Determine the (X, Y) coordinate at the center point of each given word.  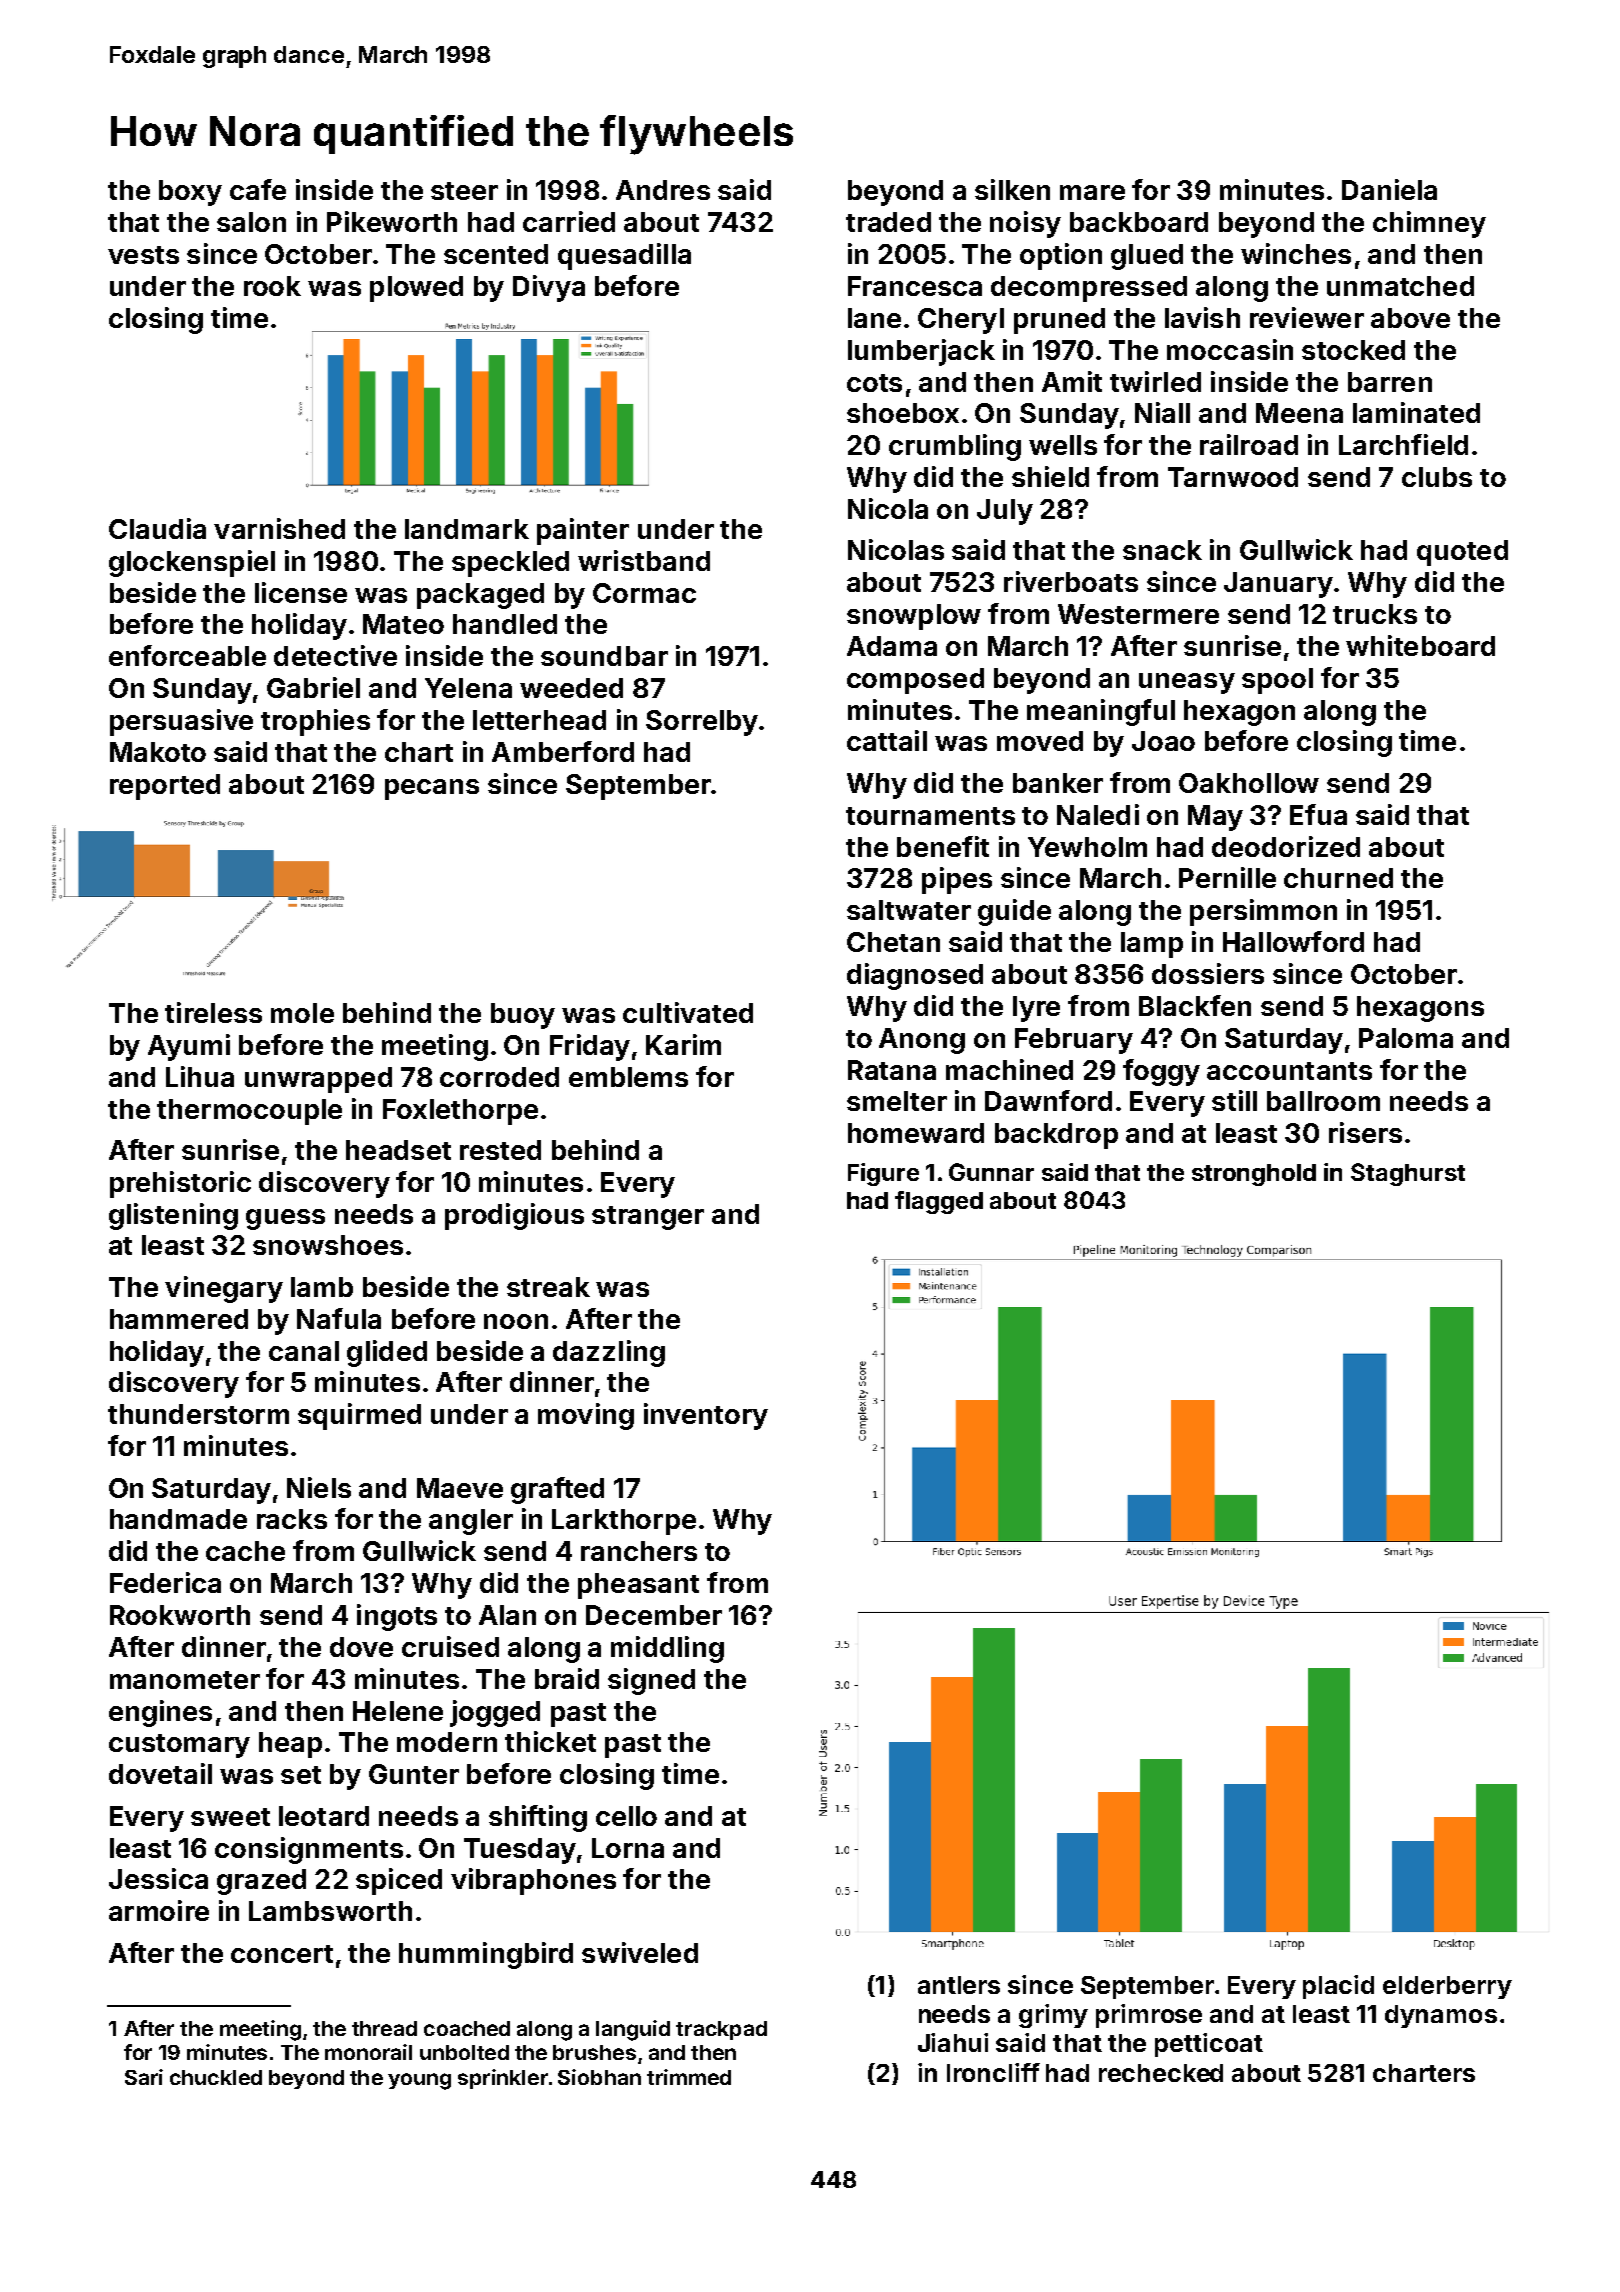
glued (1147, 257)
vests (143, 255)
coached (467, 2028)
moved (1040, 741)
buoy (523, 1016)
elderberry (1447, 1987)
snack (1162, 550)
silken (1012, 189)
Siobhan (599, 2077)
